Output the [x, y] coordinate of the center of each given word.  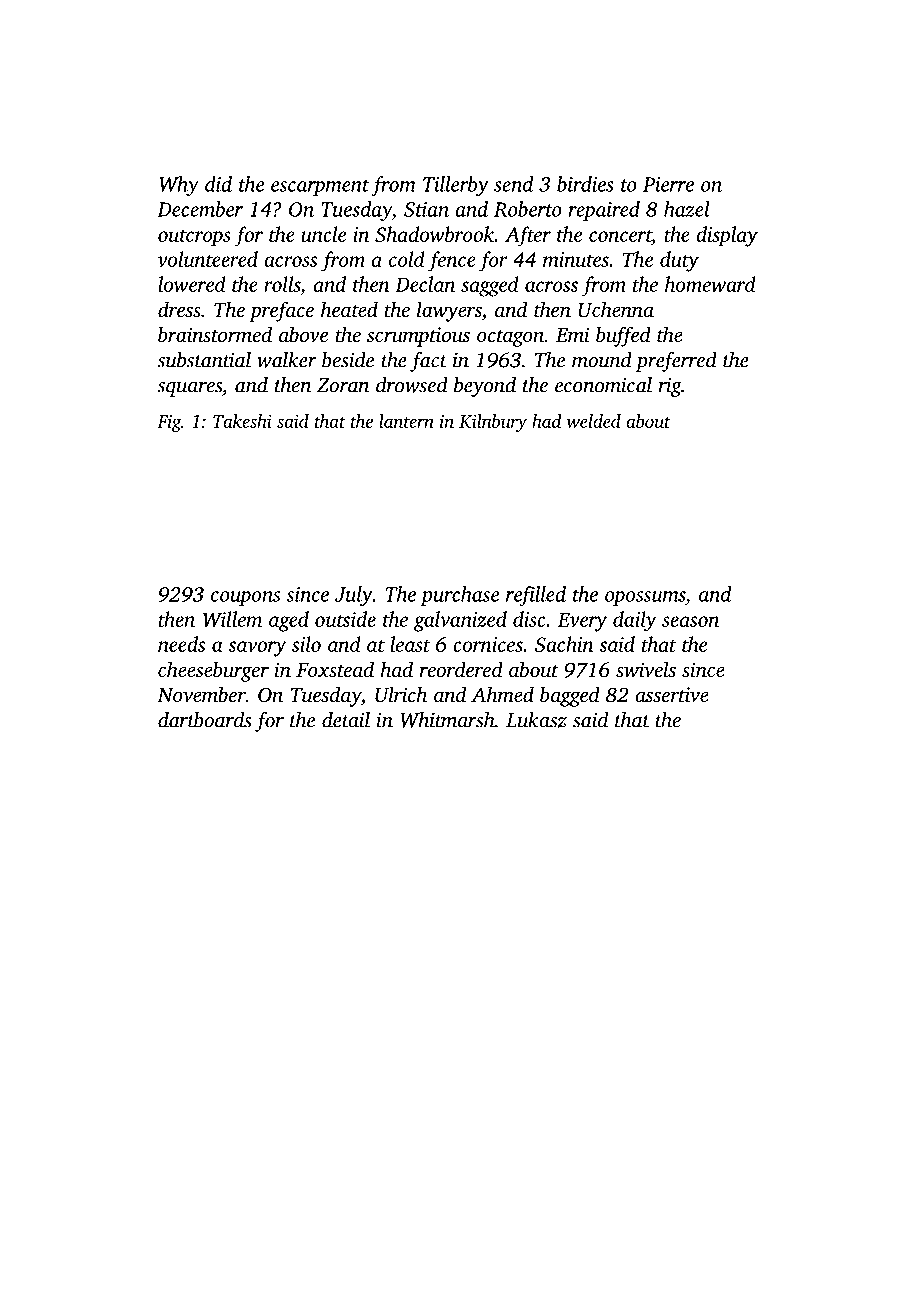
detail [346, 720]
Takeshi [242, 421]
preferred [676, 362]
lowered [192, 284]
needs [181, 644]
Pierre [668, 184]
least [410, 644]
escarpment [320, 187]
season [690, 621]
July [354, 596]
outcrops [194, 238]
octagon [510, 338]
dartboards [205, 720]
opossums [645, 598]
